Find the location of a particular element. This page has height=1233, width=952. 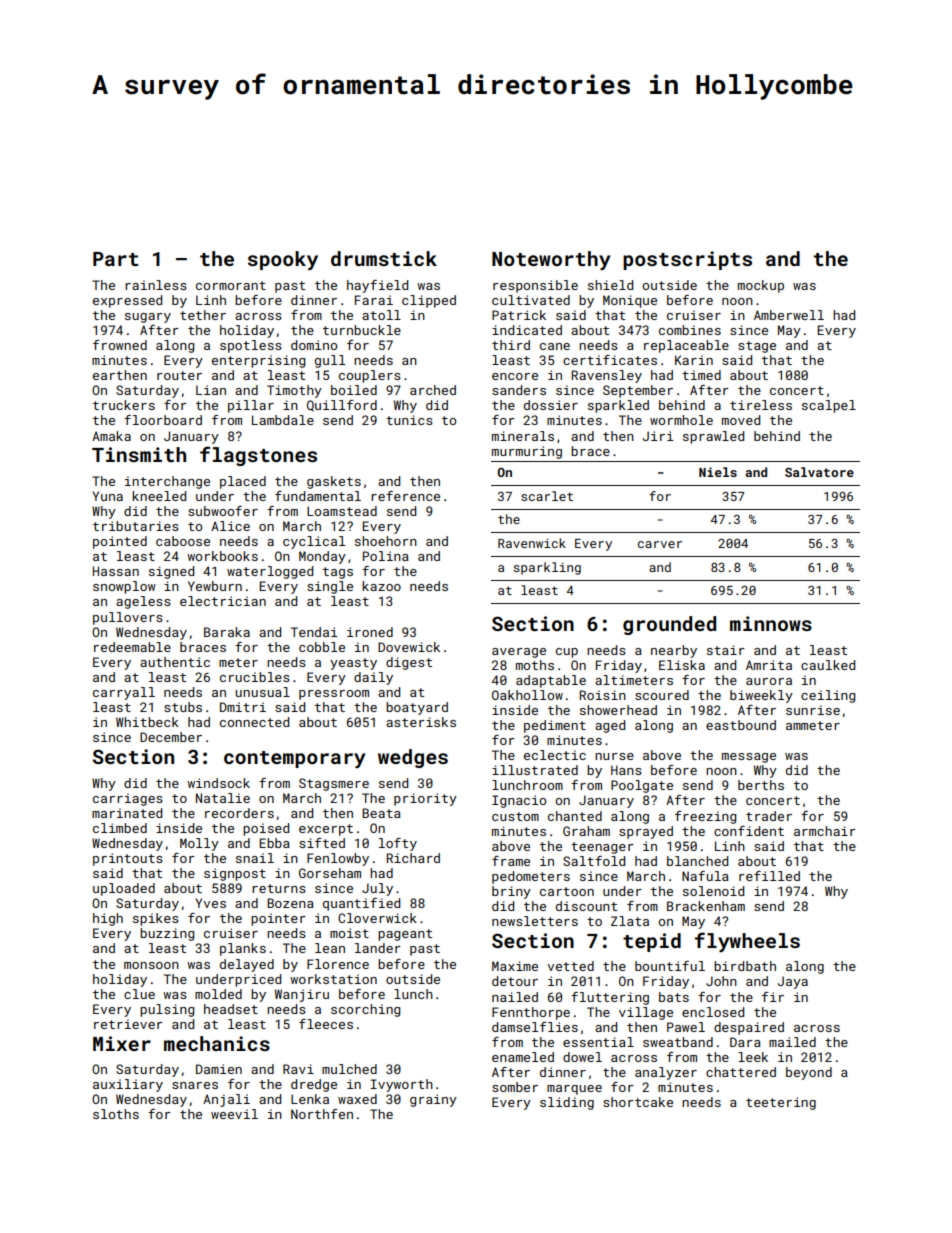

Noteworthy is located at coordinates (551, 260).
